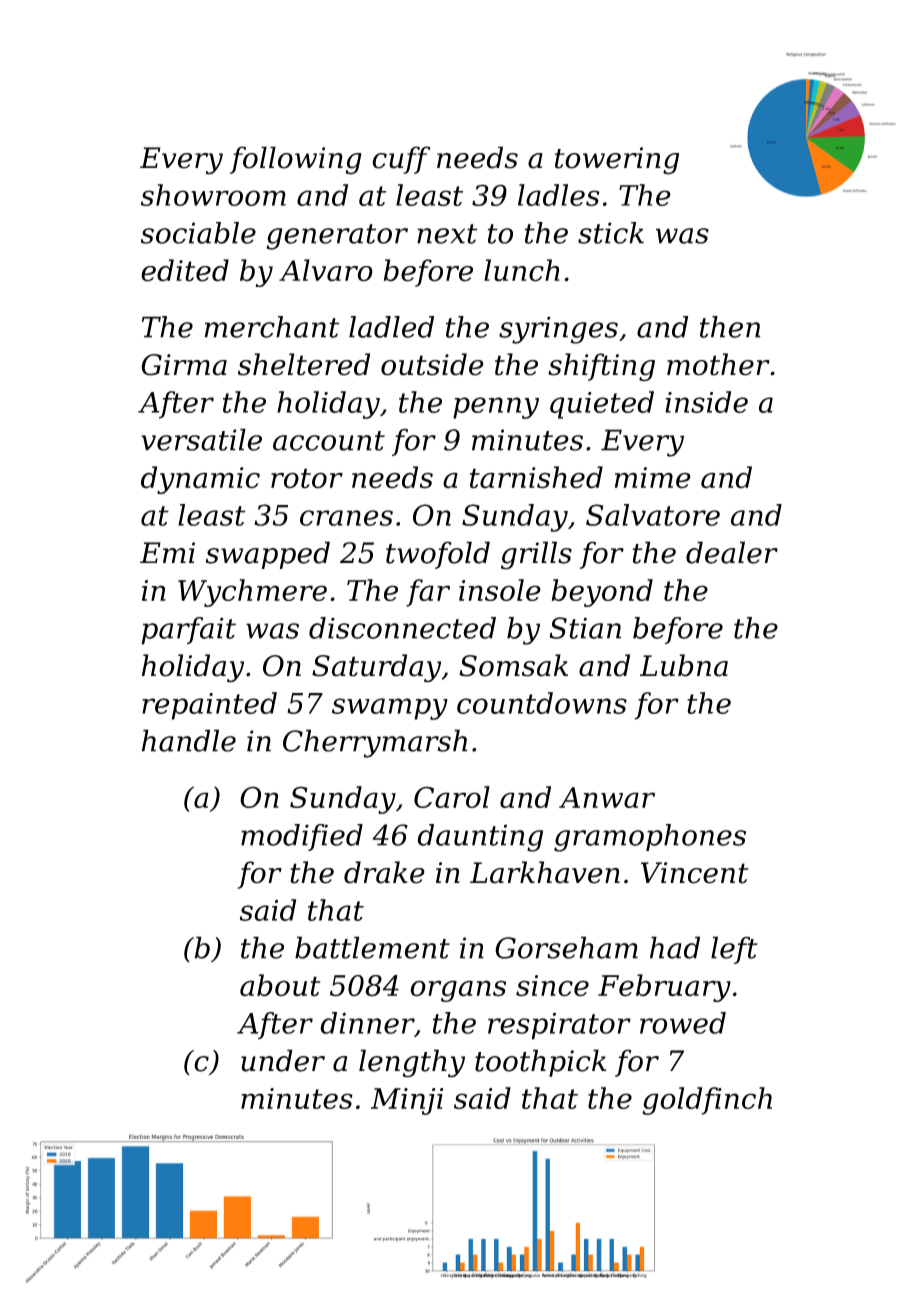  What do you see at coordinates (390, 709) in the screenshot?
I see `swampy` at bounding box center [390, 709].
